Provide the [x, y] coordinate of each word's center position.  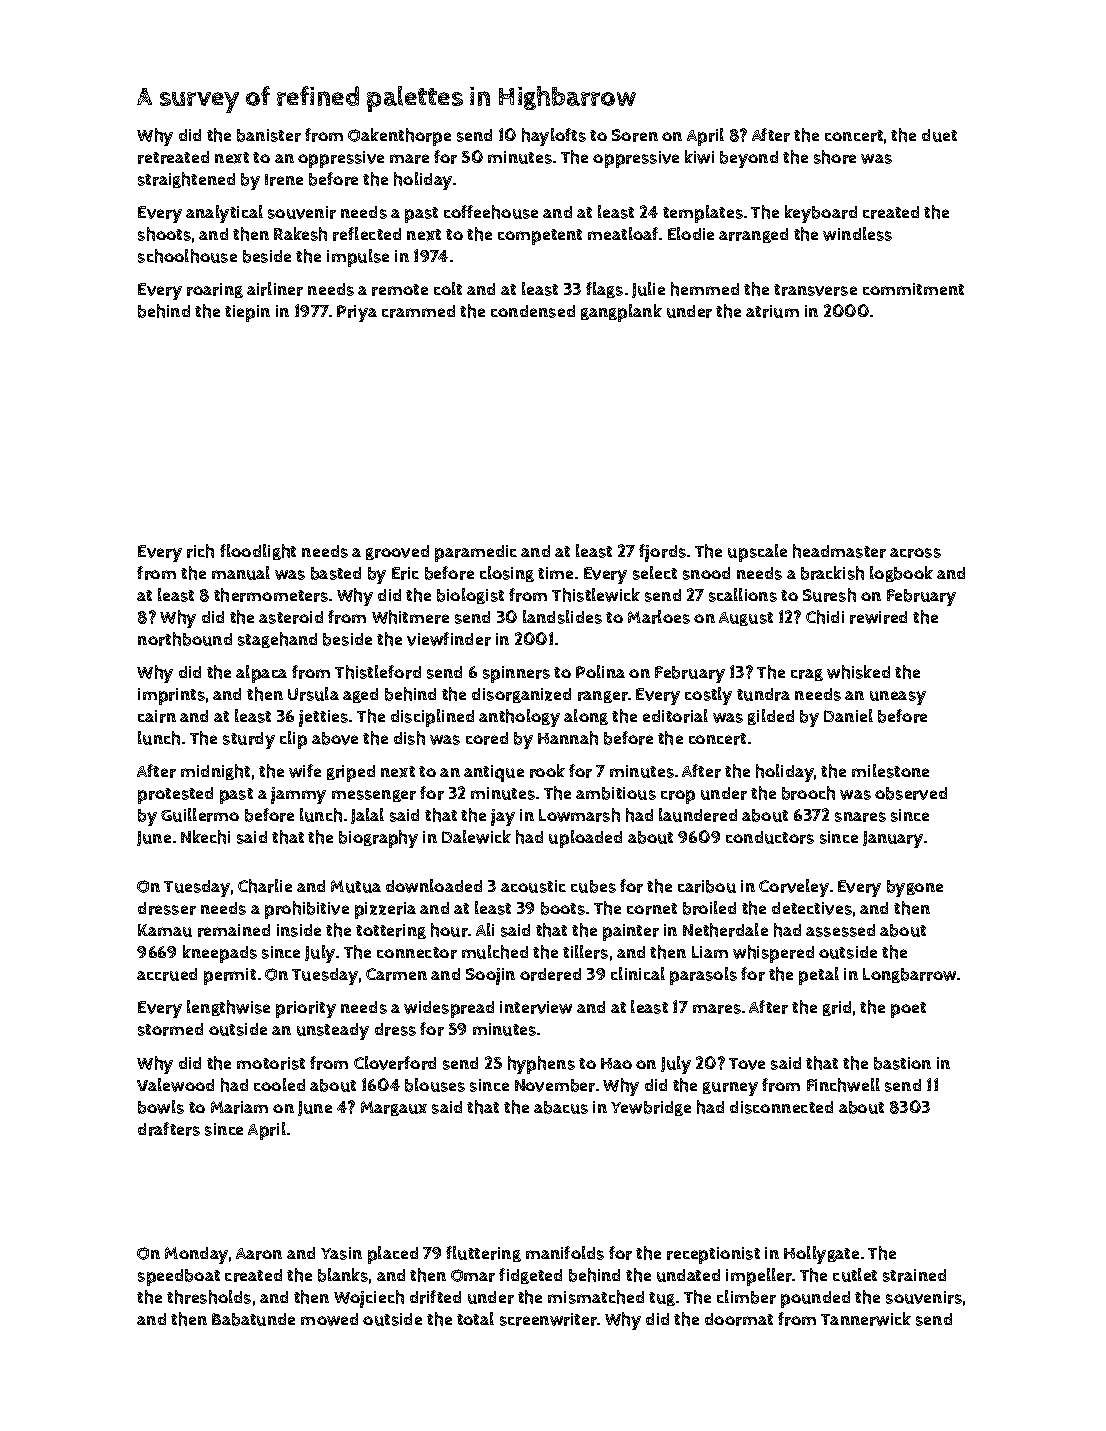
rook [547, 771]
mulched [495, 952]
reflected [367, 234]
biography [378, 839]
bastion [902, 1063]
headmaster [839, 551]
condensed [533, 311]
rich [200, 551]
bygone [915, 888]
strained [914, 1275]
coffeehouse [491, 212]
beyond [749, 159]
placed [393, 1255]
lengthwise [228, 1008]
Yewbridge [651, 1108]
